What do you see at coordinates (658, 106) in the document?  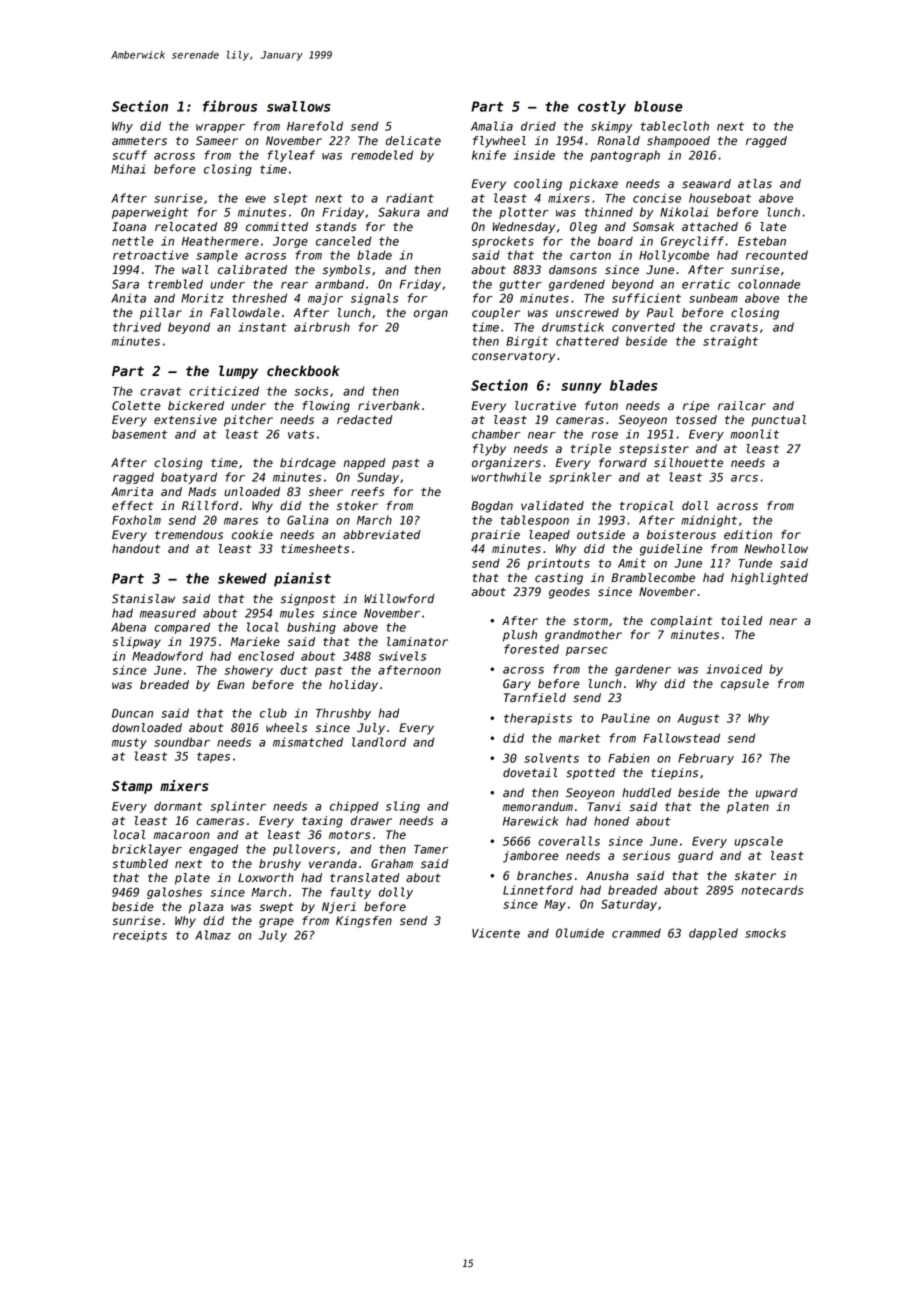 I see `blouse` at bounding box center [658, 106].
